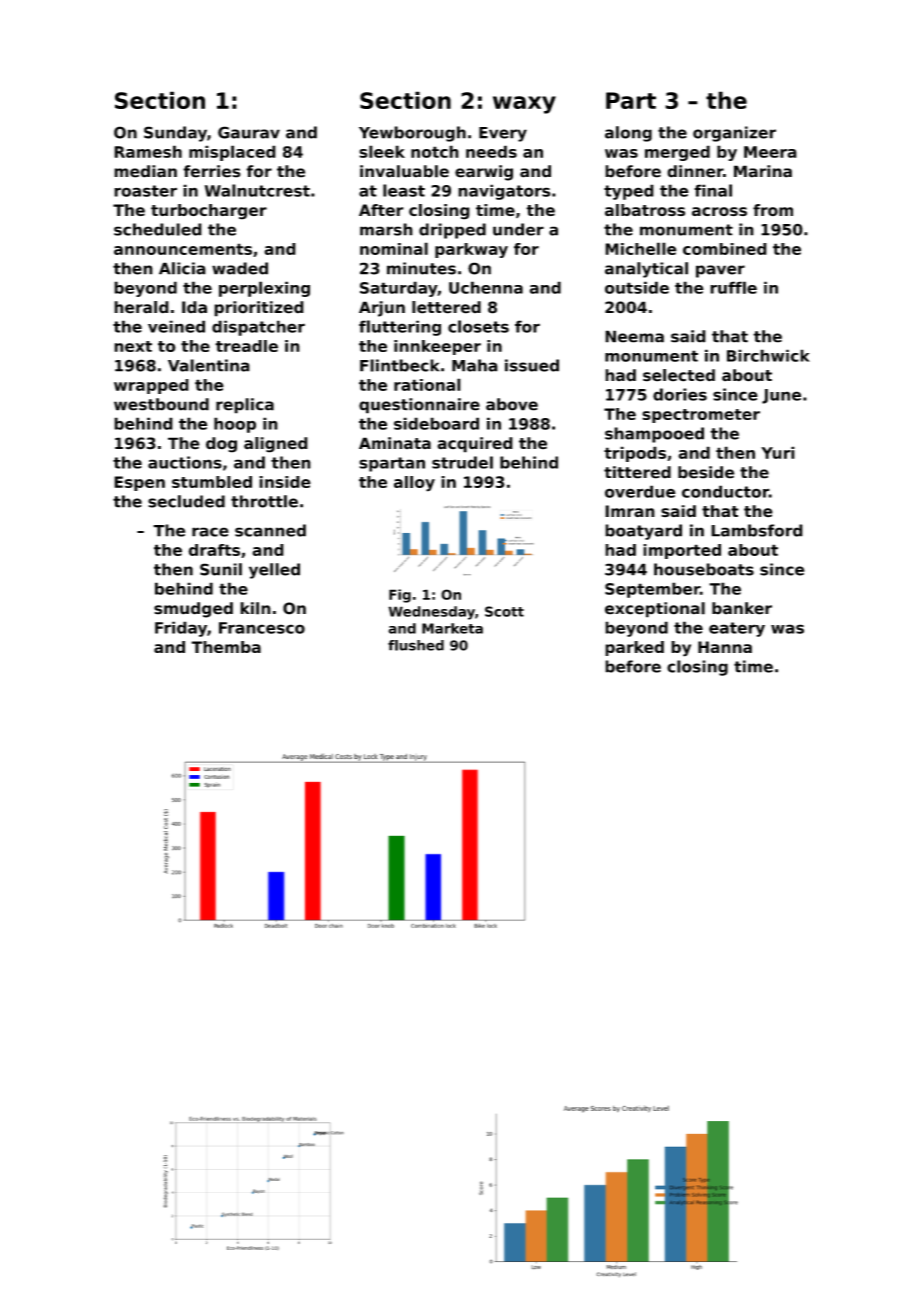  I want to click on Every, so click(503, 134).
